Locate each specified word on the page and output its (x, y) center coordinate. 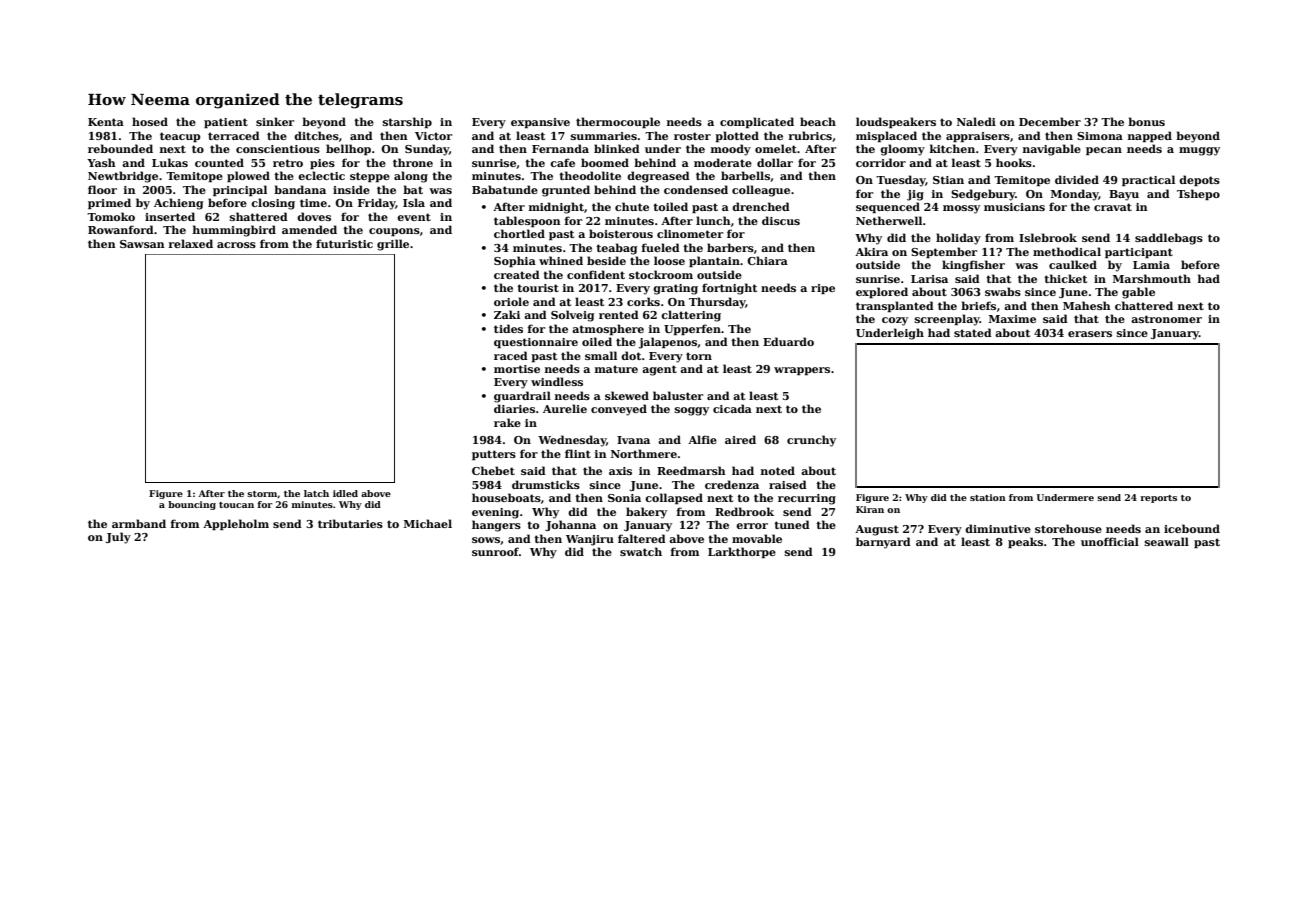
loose (669, 260)
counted (219, 162)
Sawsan (142, 244)
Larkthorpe (742, 552)
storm (262, 494)
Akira (871, 251)
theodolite (590, 175)
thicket (1065, 278)
